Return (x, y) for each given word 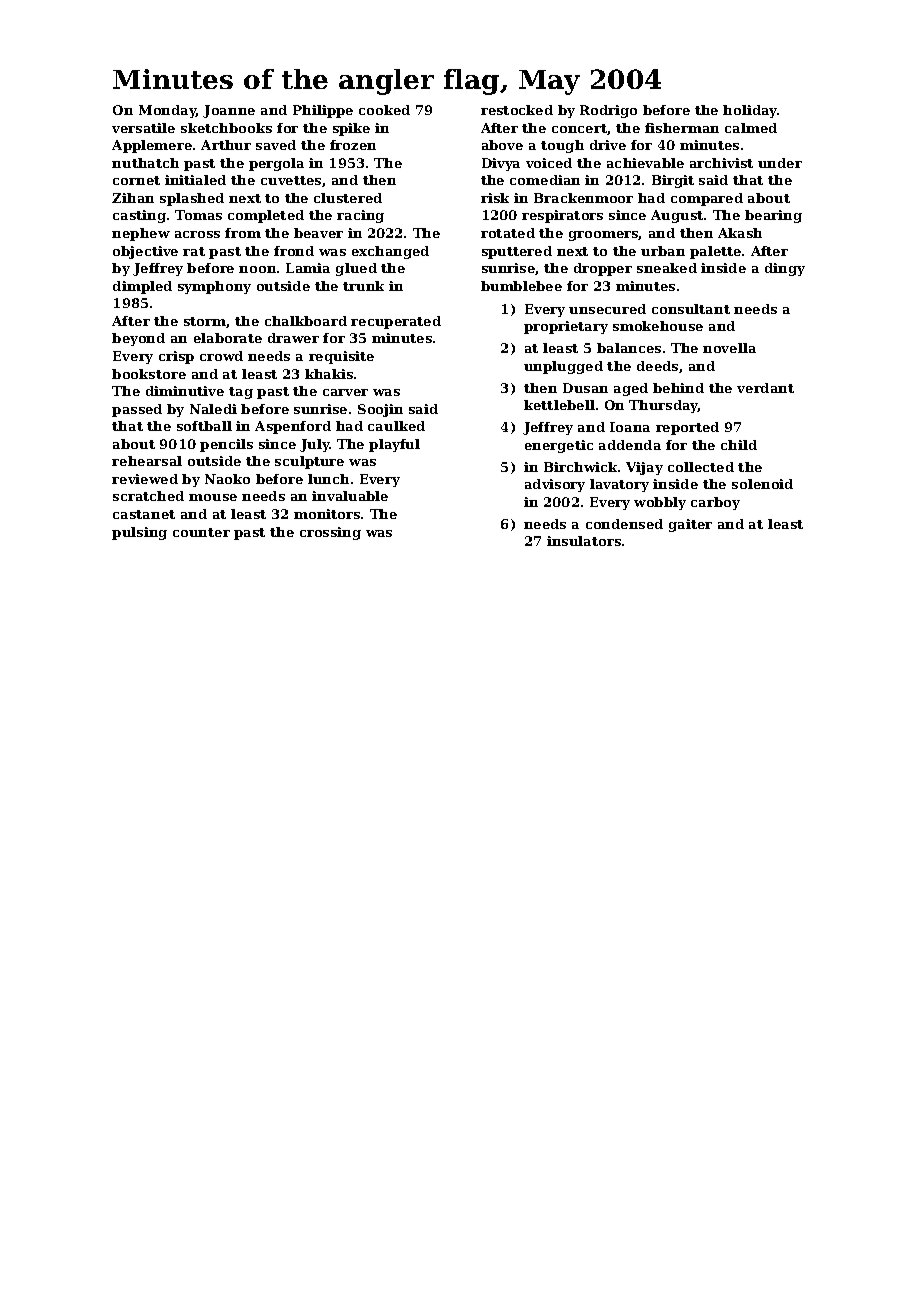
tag (241, 393)
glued (356, 269)
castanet (144, 514)
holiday (750, 111)
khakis (329, 374)
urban (663, 251)
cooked (384, 110)
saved (276, 145)
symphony (214, 287)
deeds (657, 366)
